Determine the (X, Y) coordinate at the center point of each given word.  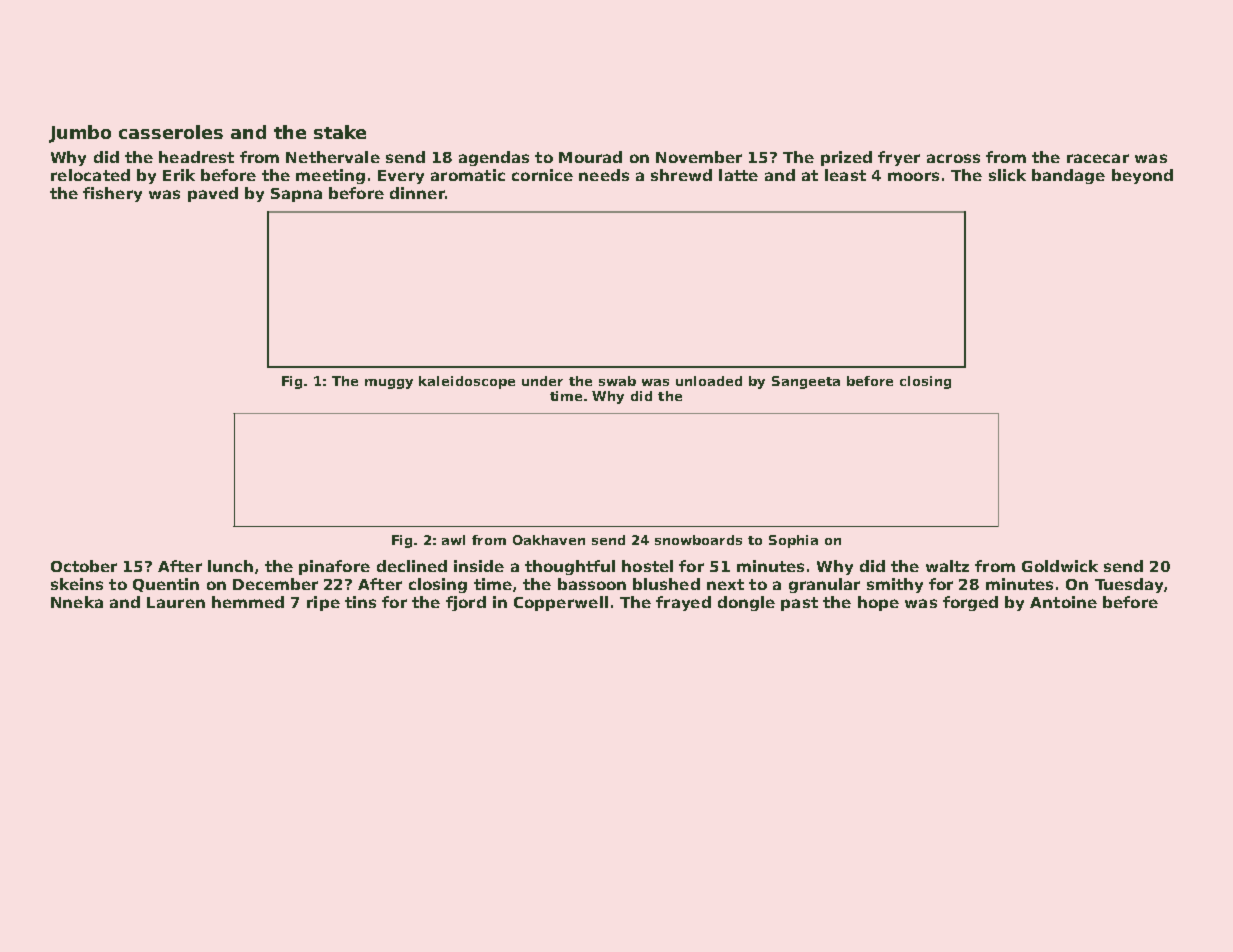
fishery (112, 194)
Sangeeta (806, 382)
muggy (389, 384)
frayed (683, 603)
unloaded (709, 381)
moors (913, 176)
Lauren (176, 602)
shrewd (681, 175)
